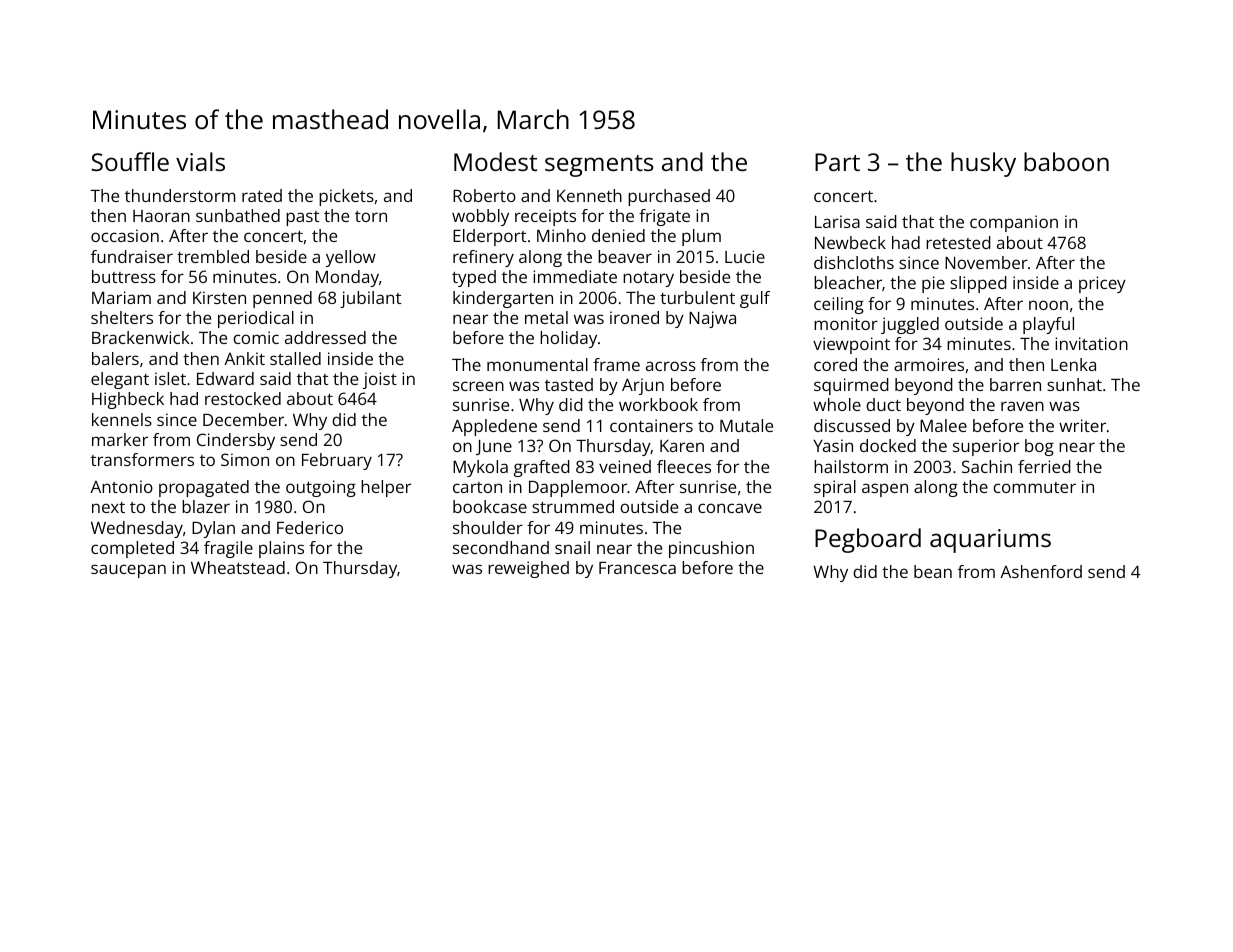 The height and width of the page is (952, 1233). Describe the element at coordinates (170, 378) in the page. I see `islet` at that location.
